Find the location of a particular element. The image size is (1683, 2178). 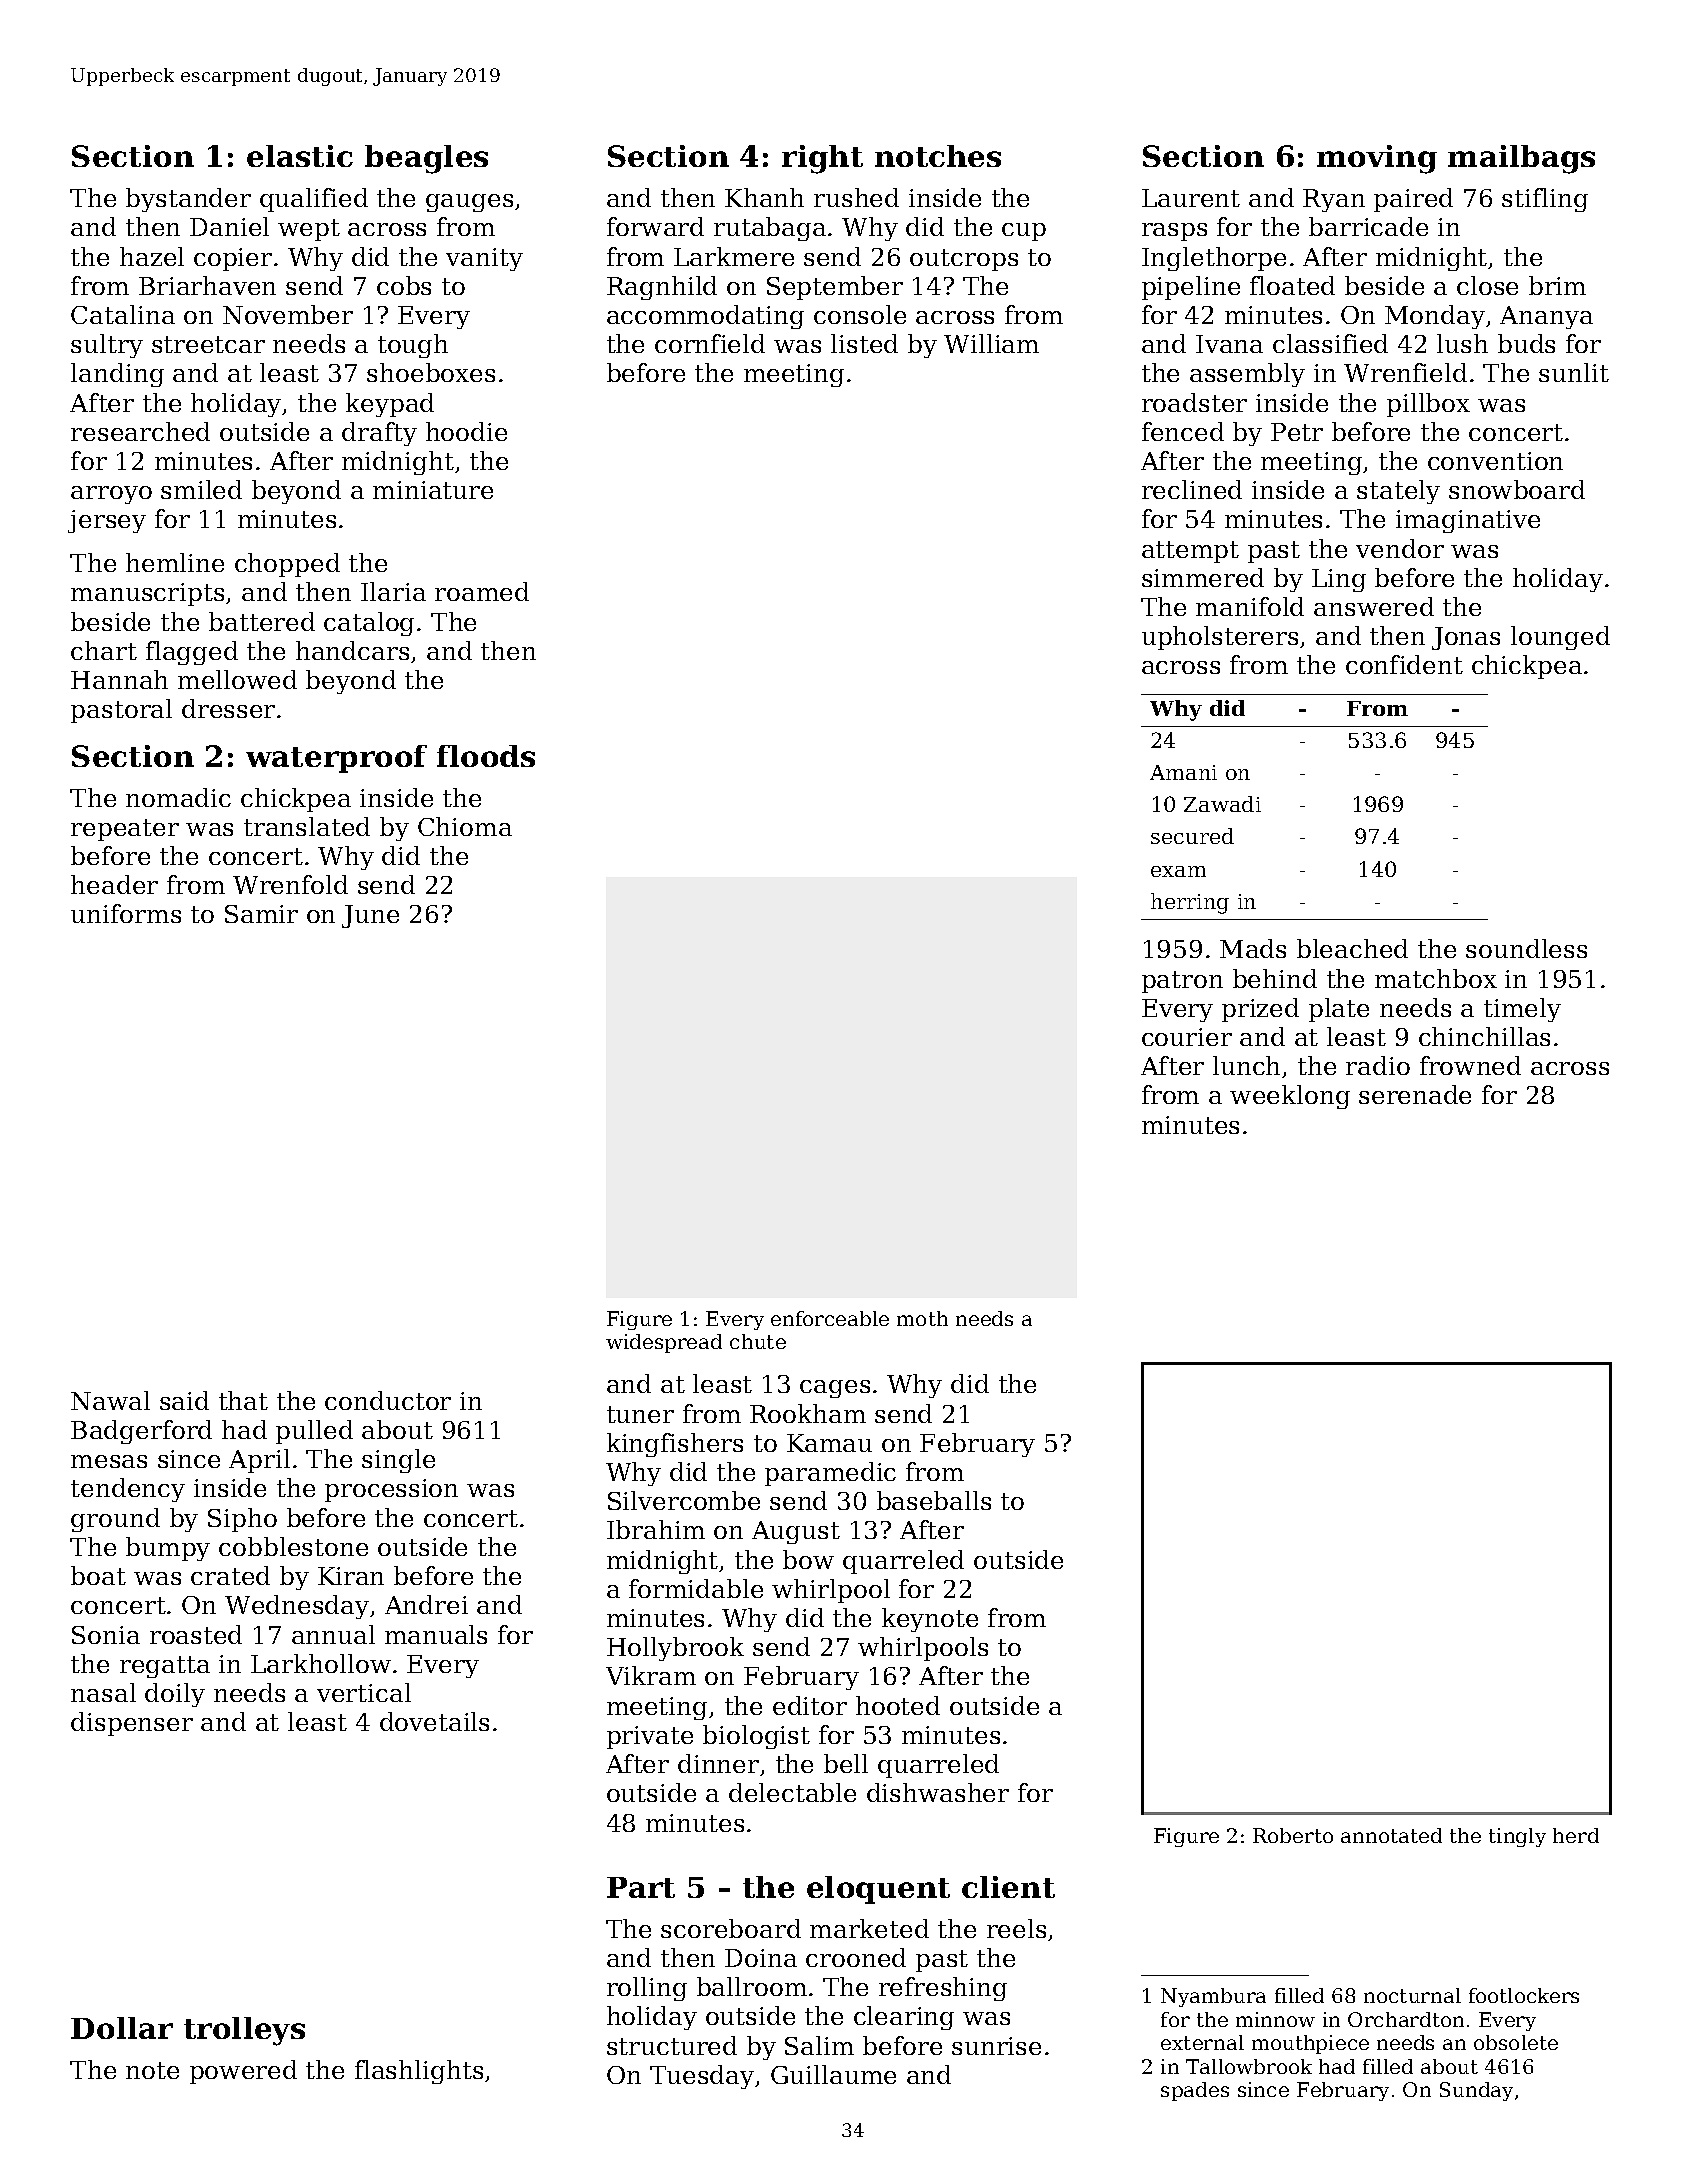

dovetails is located at coordinates (434, 1721).
